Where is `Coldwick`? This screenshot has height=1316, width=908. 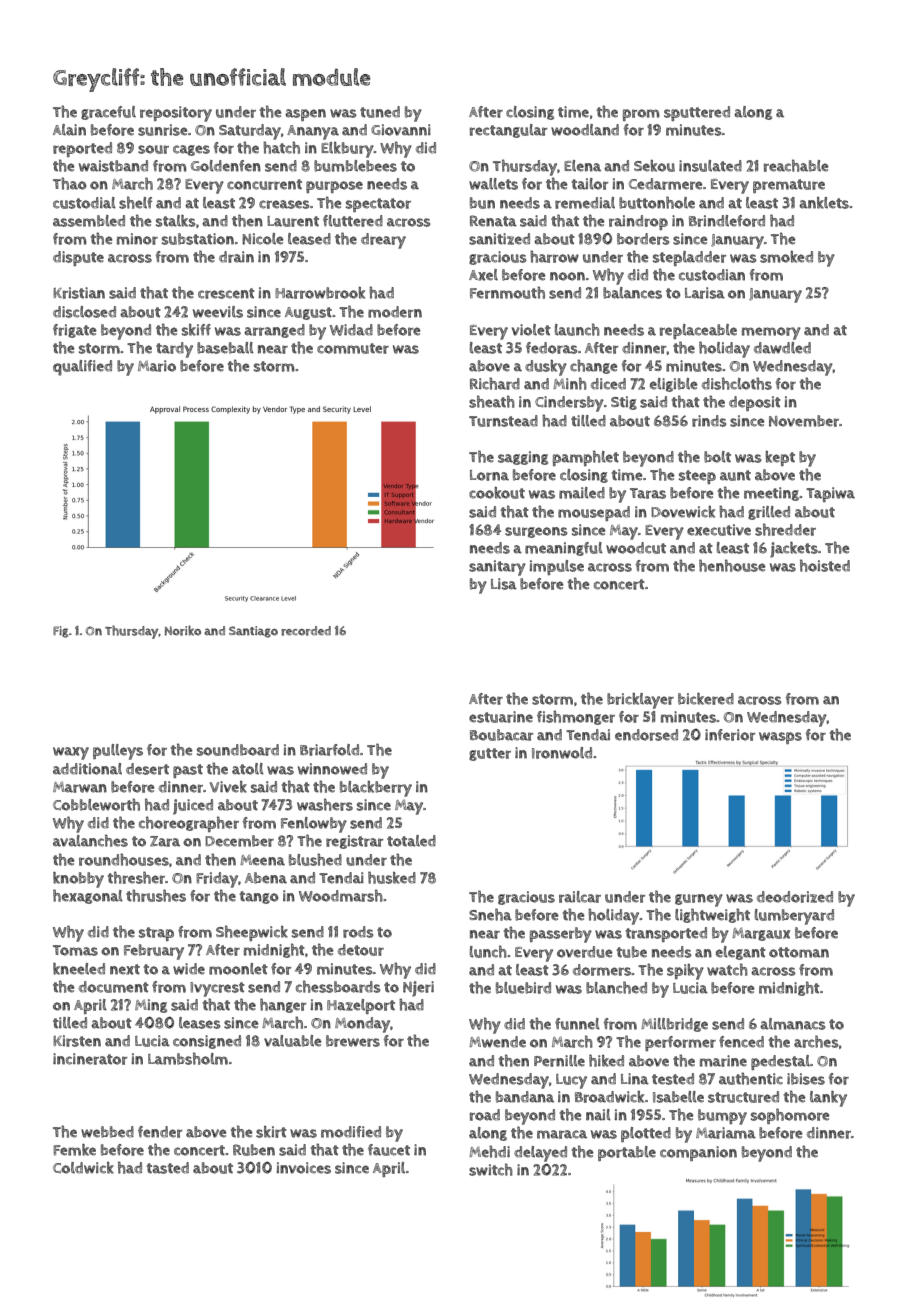
Coldwick is located at coordinates (83, 1168).
